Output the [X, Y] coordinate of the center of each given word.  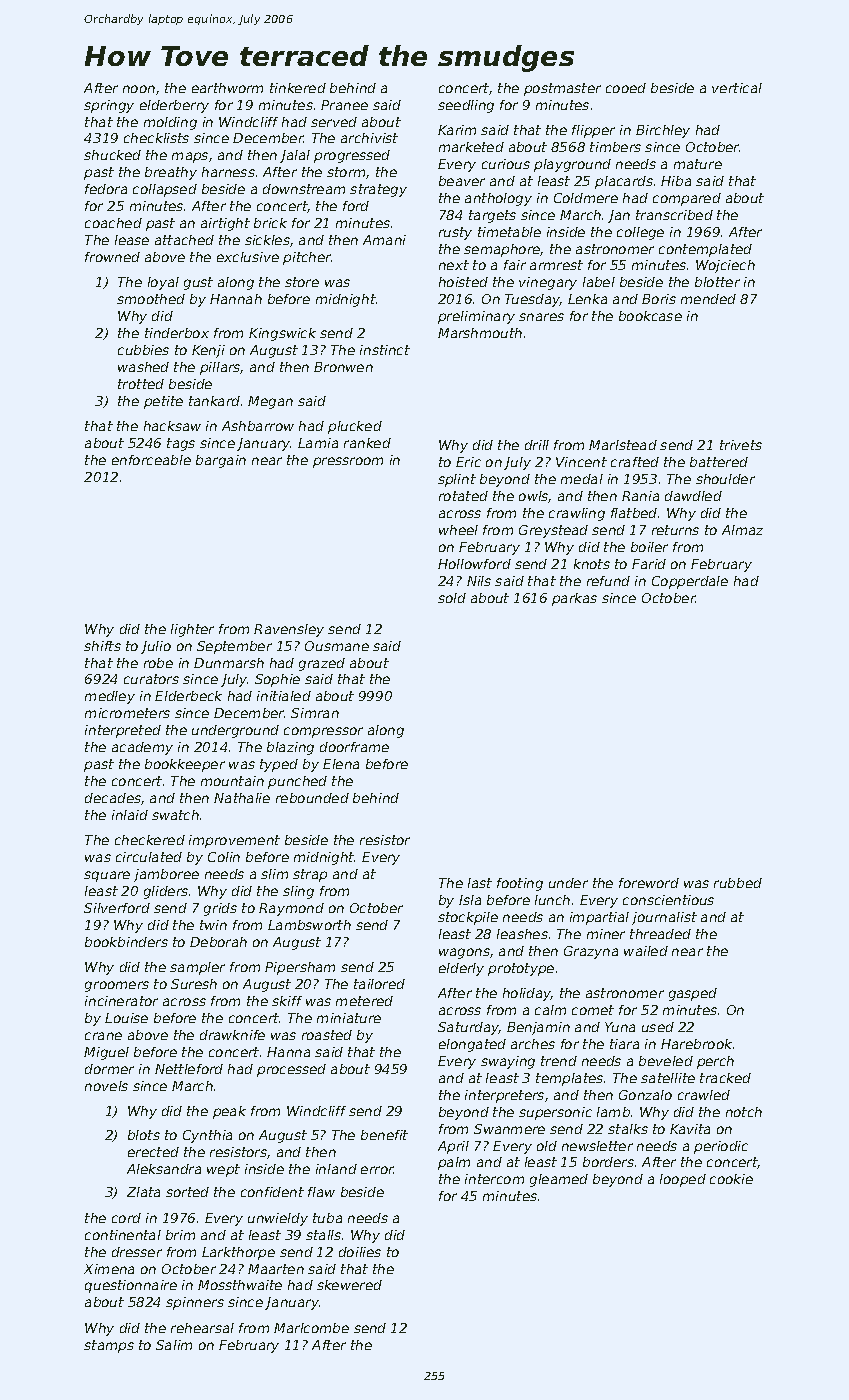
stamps [109, 1346]
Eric [468, 462]
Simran [315, 713]
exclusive [248, 257]
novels [106, 1086]
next [454, 265]
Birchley [663, 131]
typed [279, 765]
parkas [574, 599]
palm [454, 1163]
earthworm [227, 88]
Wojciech [725, 266]
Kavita [690, 1129]
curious [506, 164]
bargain [221, 461]
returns [675, 530]
